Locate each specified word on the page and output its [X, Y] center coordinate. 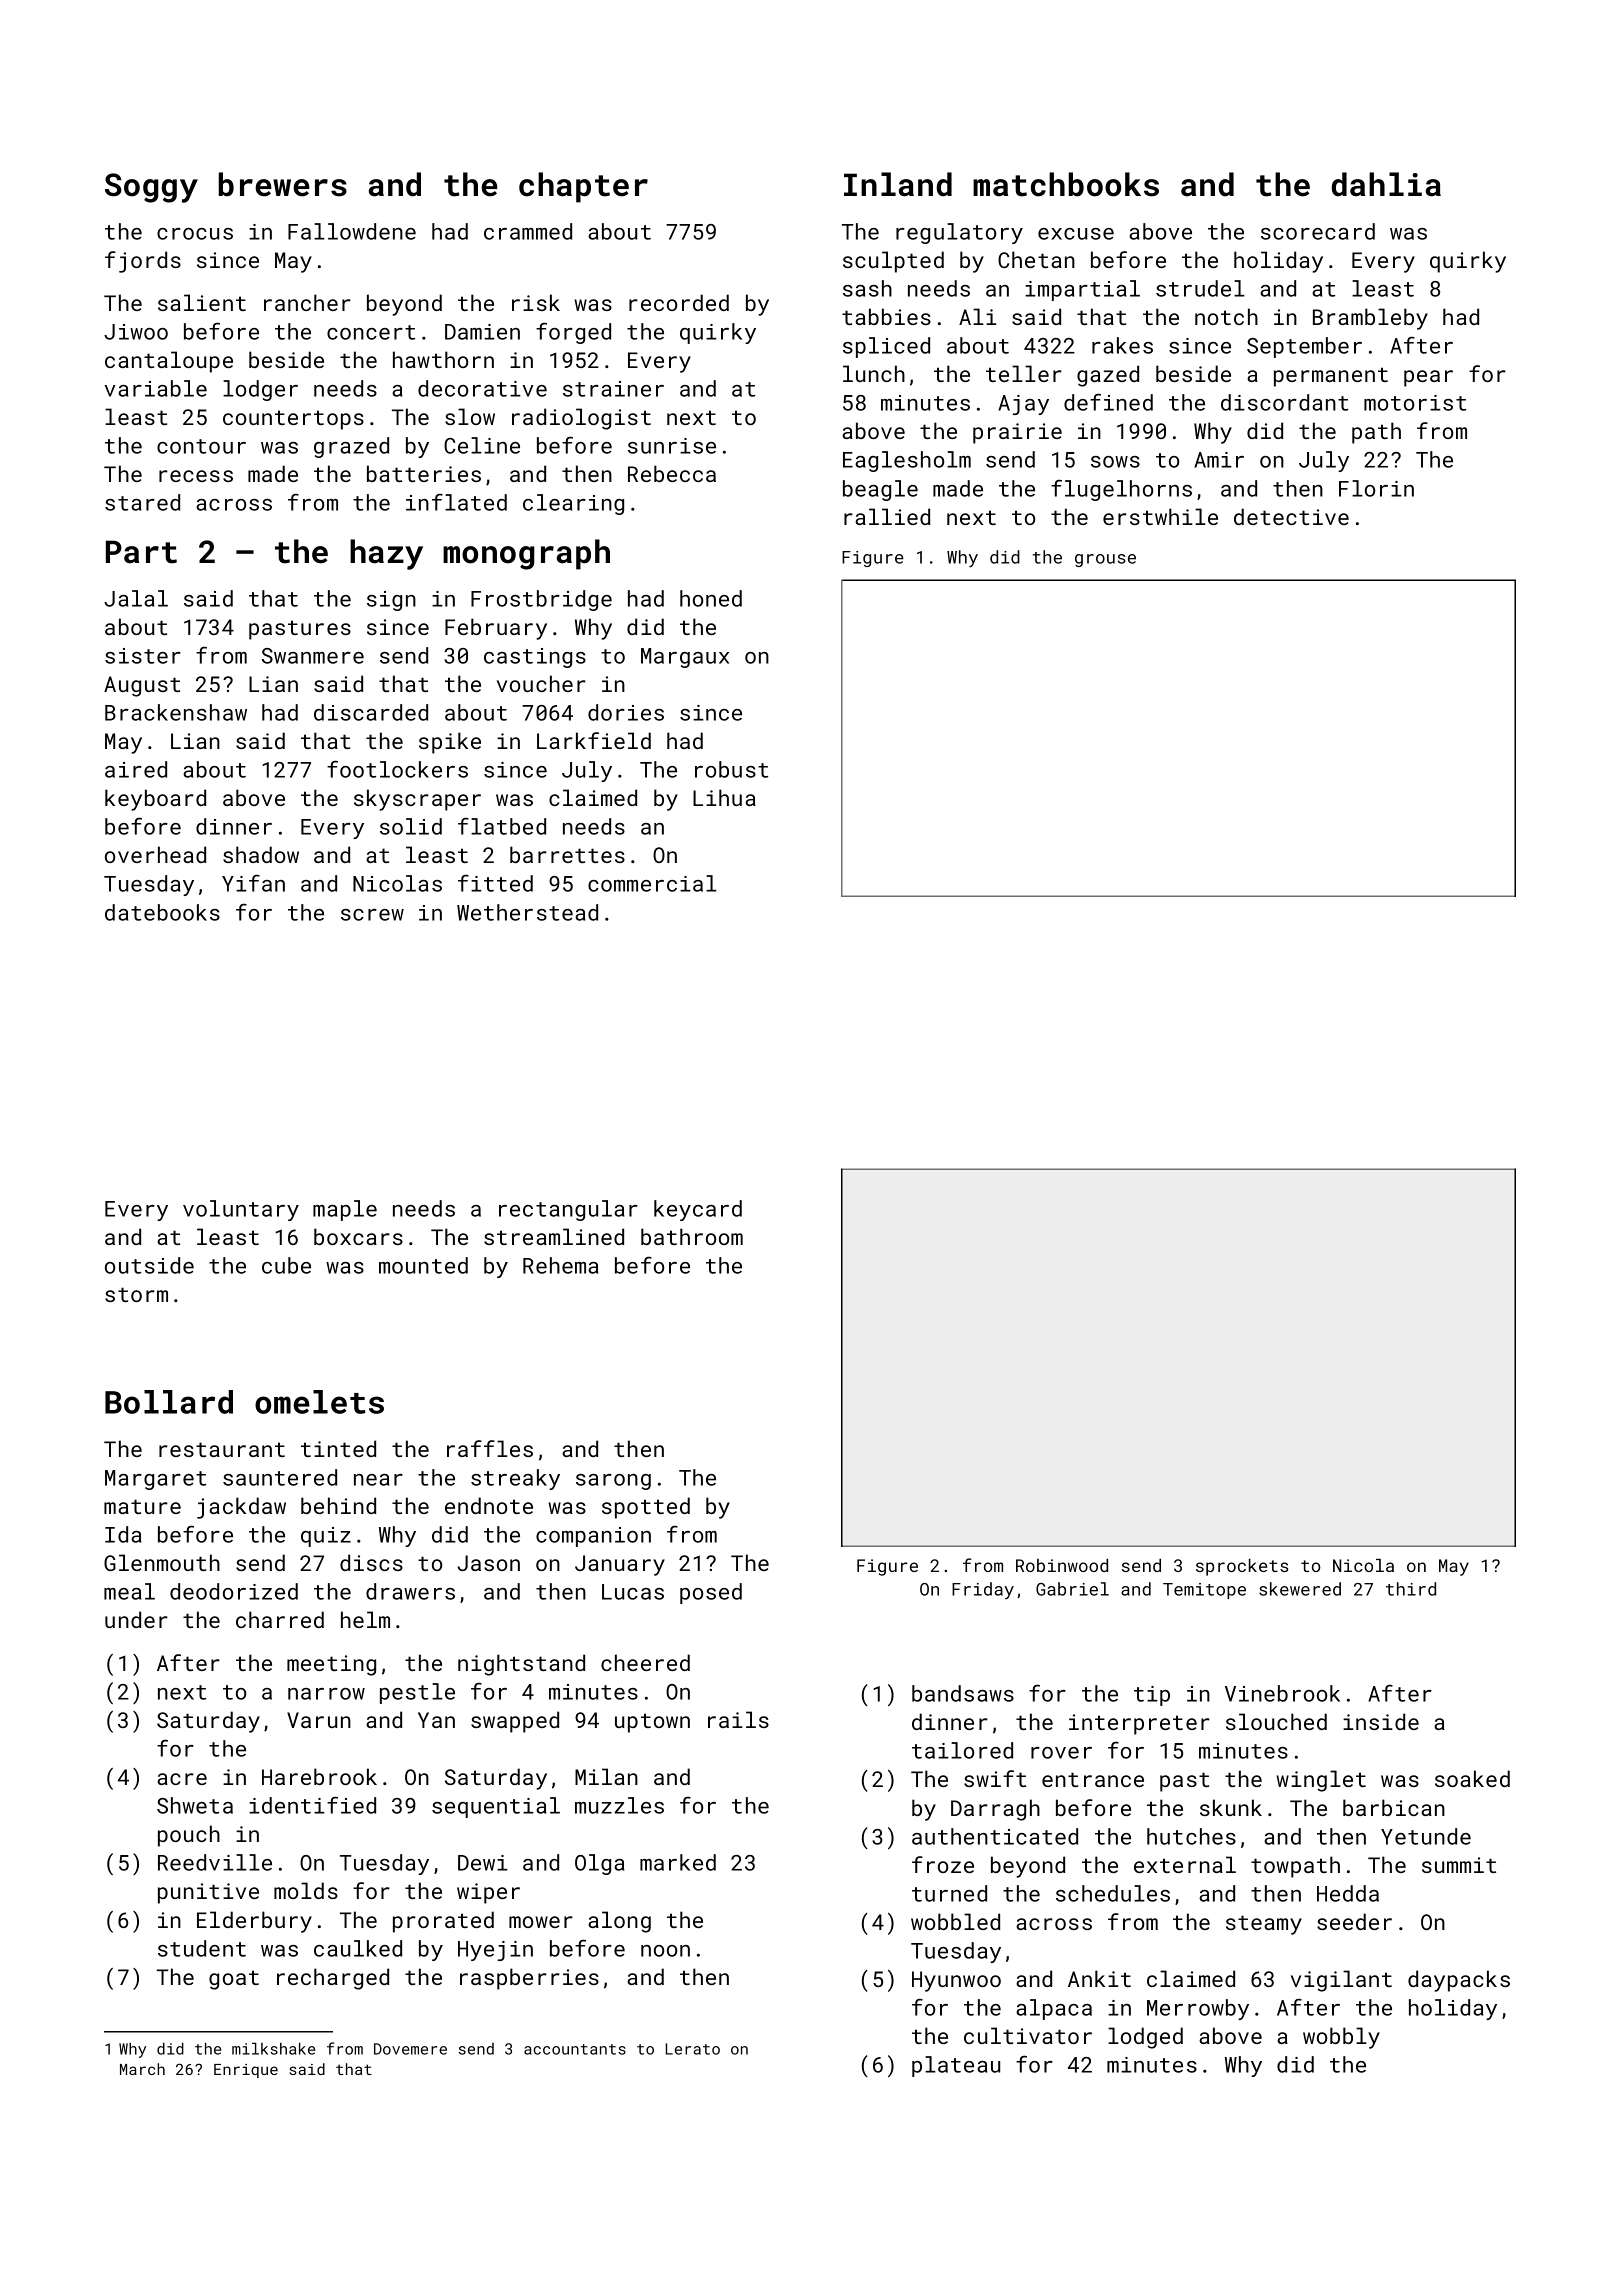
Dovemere [410, 2049]
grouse [1105, 560]
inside [1381, 1721]
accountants [575, 2049]
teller [1024, 373]
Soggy [151, 188]
